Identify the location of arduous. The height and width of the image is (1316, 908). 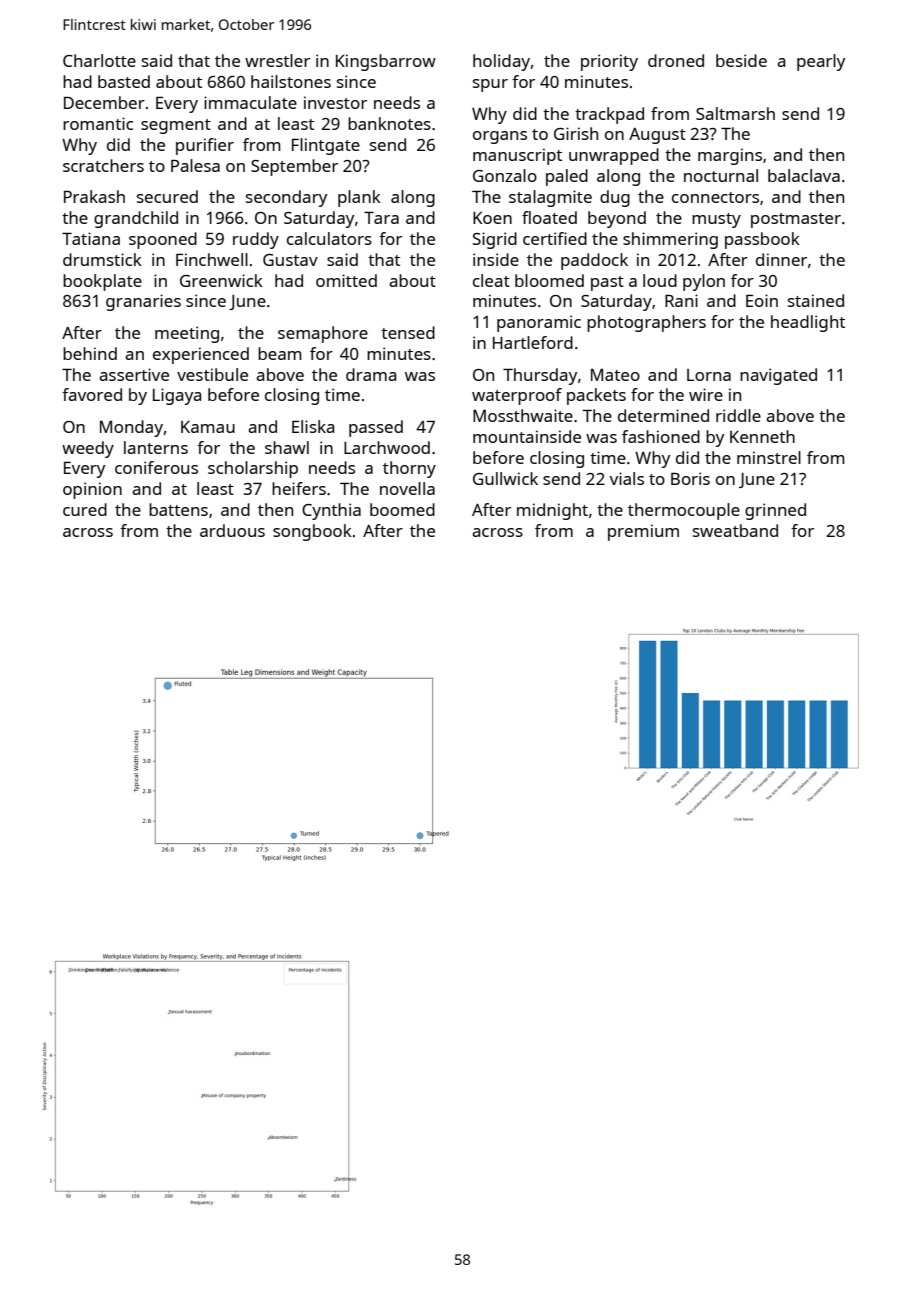
(232, 530).
